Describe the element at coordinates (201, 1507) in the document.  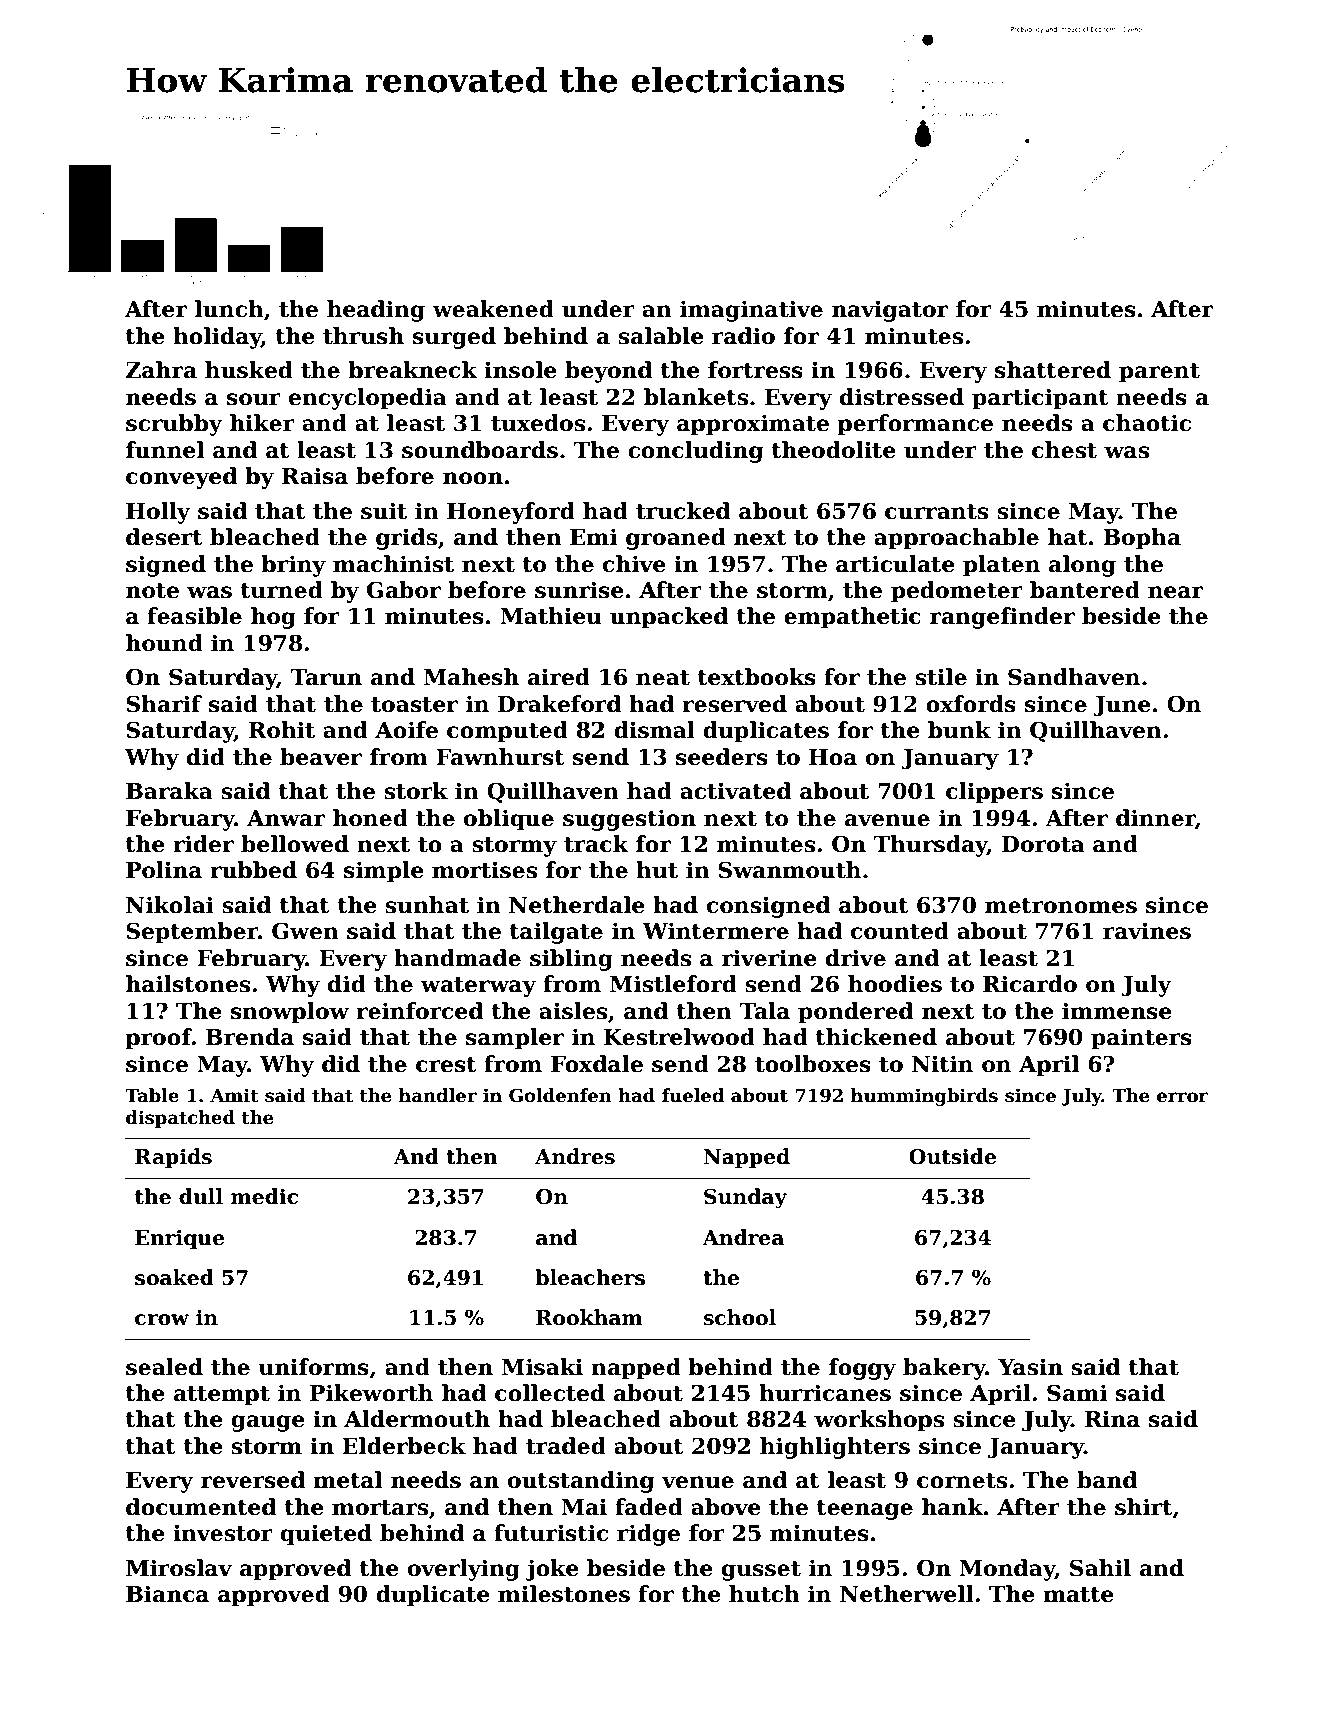
I see `documented` at that location.
